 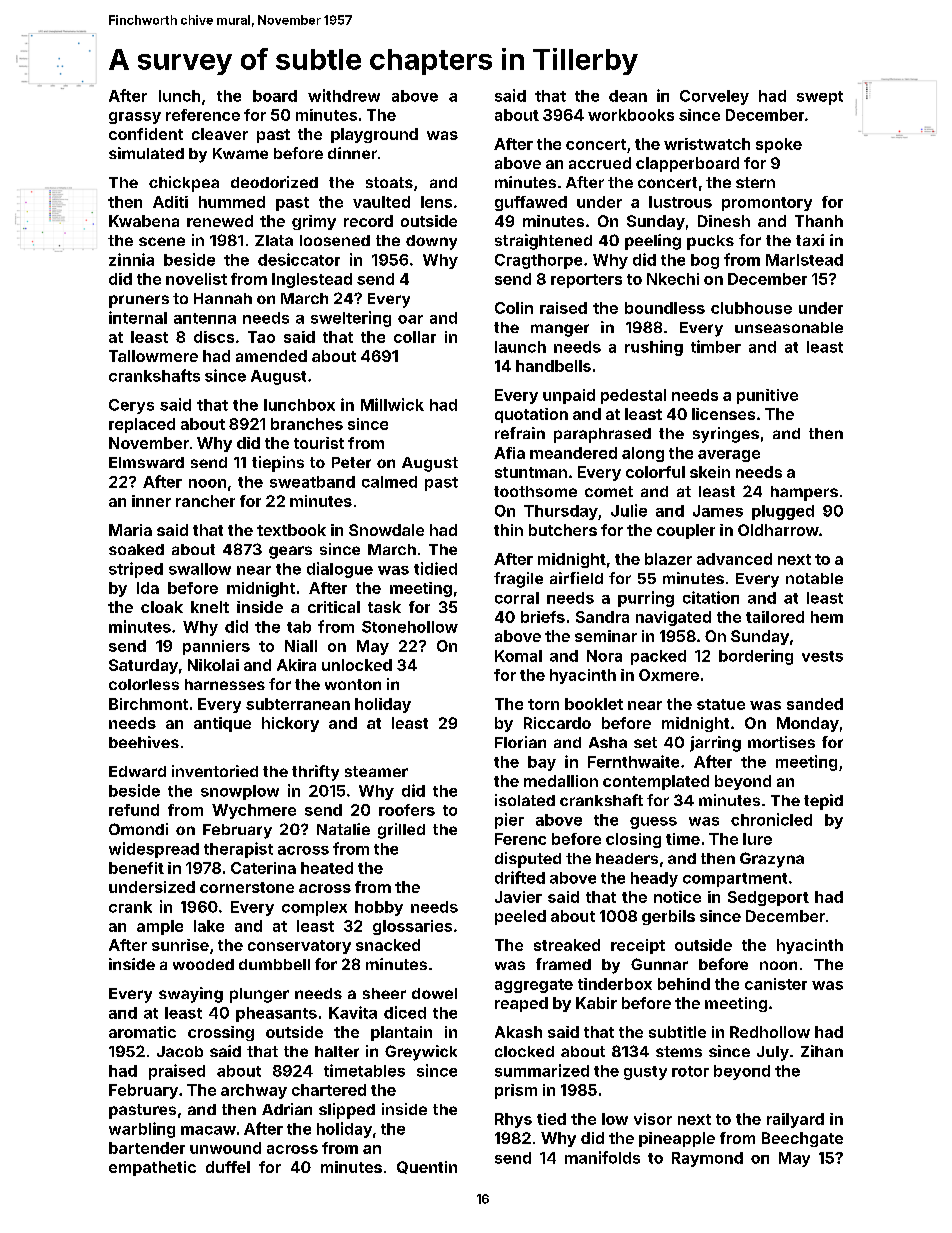 I want to click on Rhys, so click(x=513, y=1120).
